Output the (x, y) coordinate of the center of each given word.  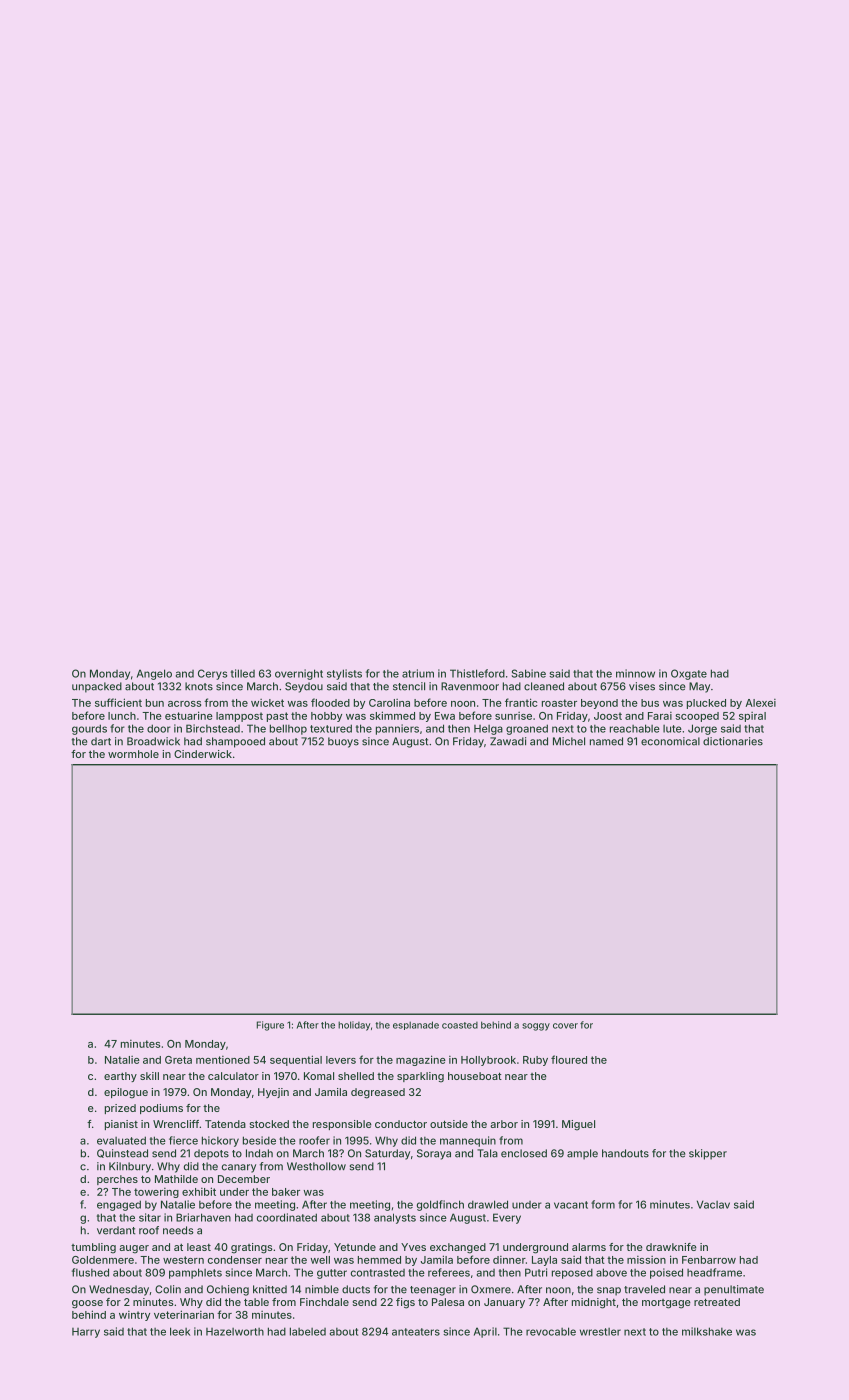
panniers (397, 729)
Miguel (578, 1125)
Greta (178, 1060)
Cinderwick (203, 754)
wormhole (133, 754)
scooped (697, 717)
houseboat (475, 1076)
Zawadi (508, 741)
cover (565, 1026)
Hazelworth (235, 1332)
